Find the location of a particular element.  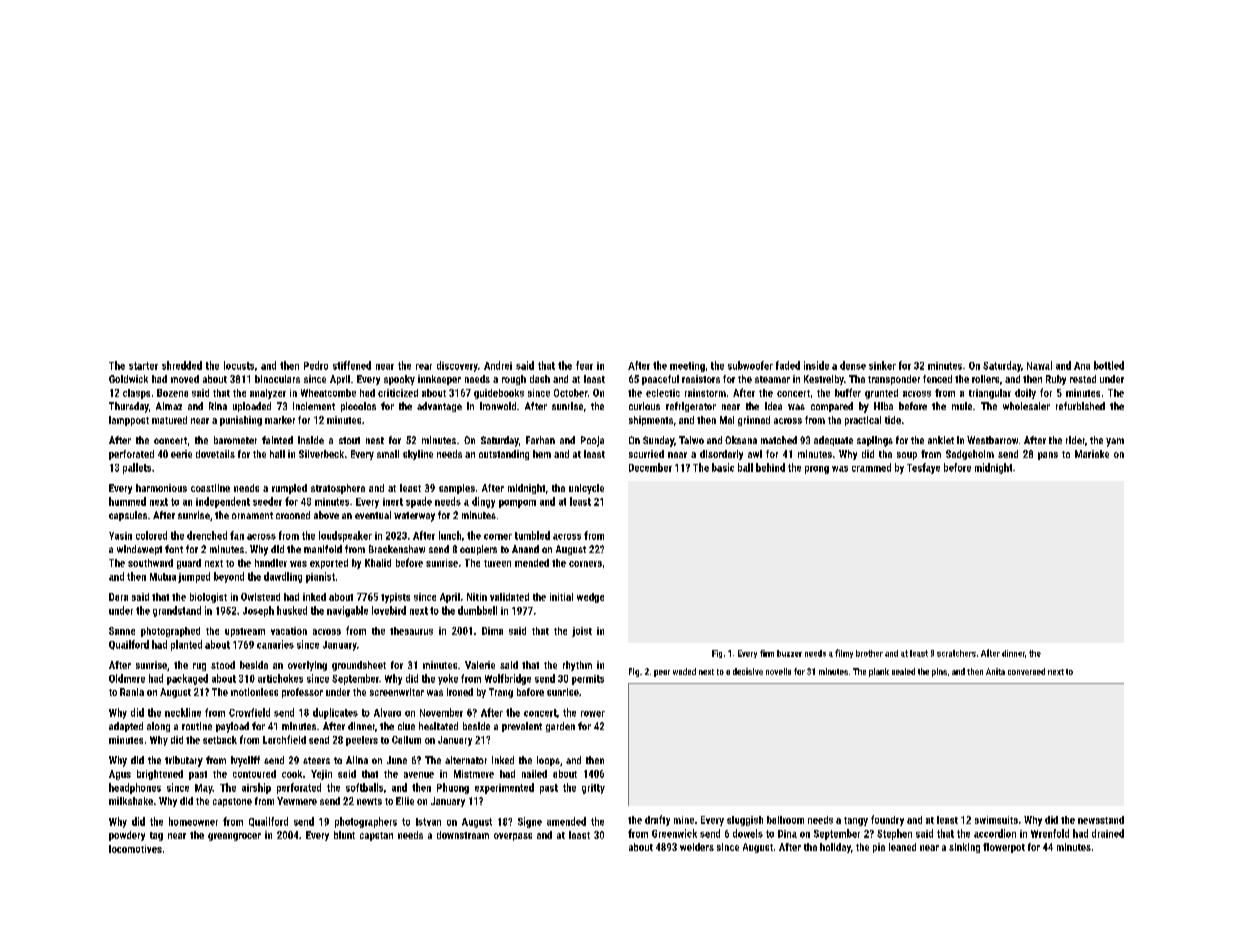

grinned is located at coordinates (754, 421).
